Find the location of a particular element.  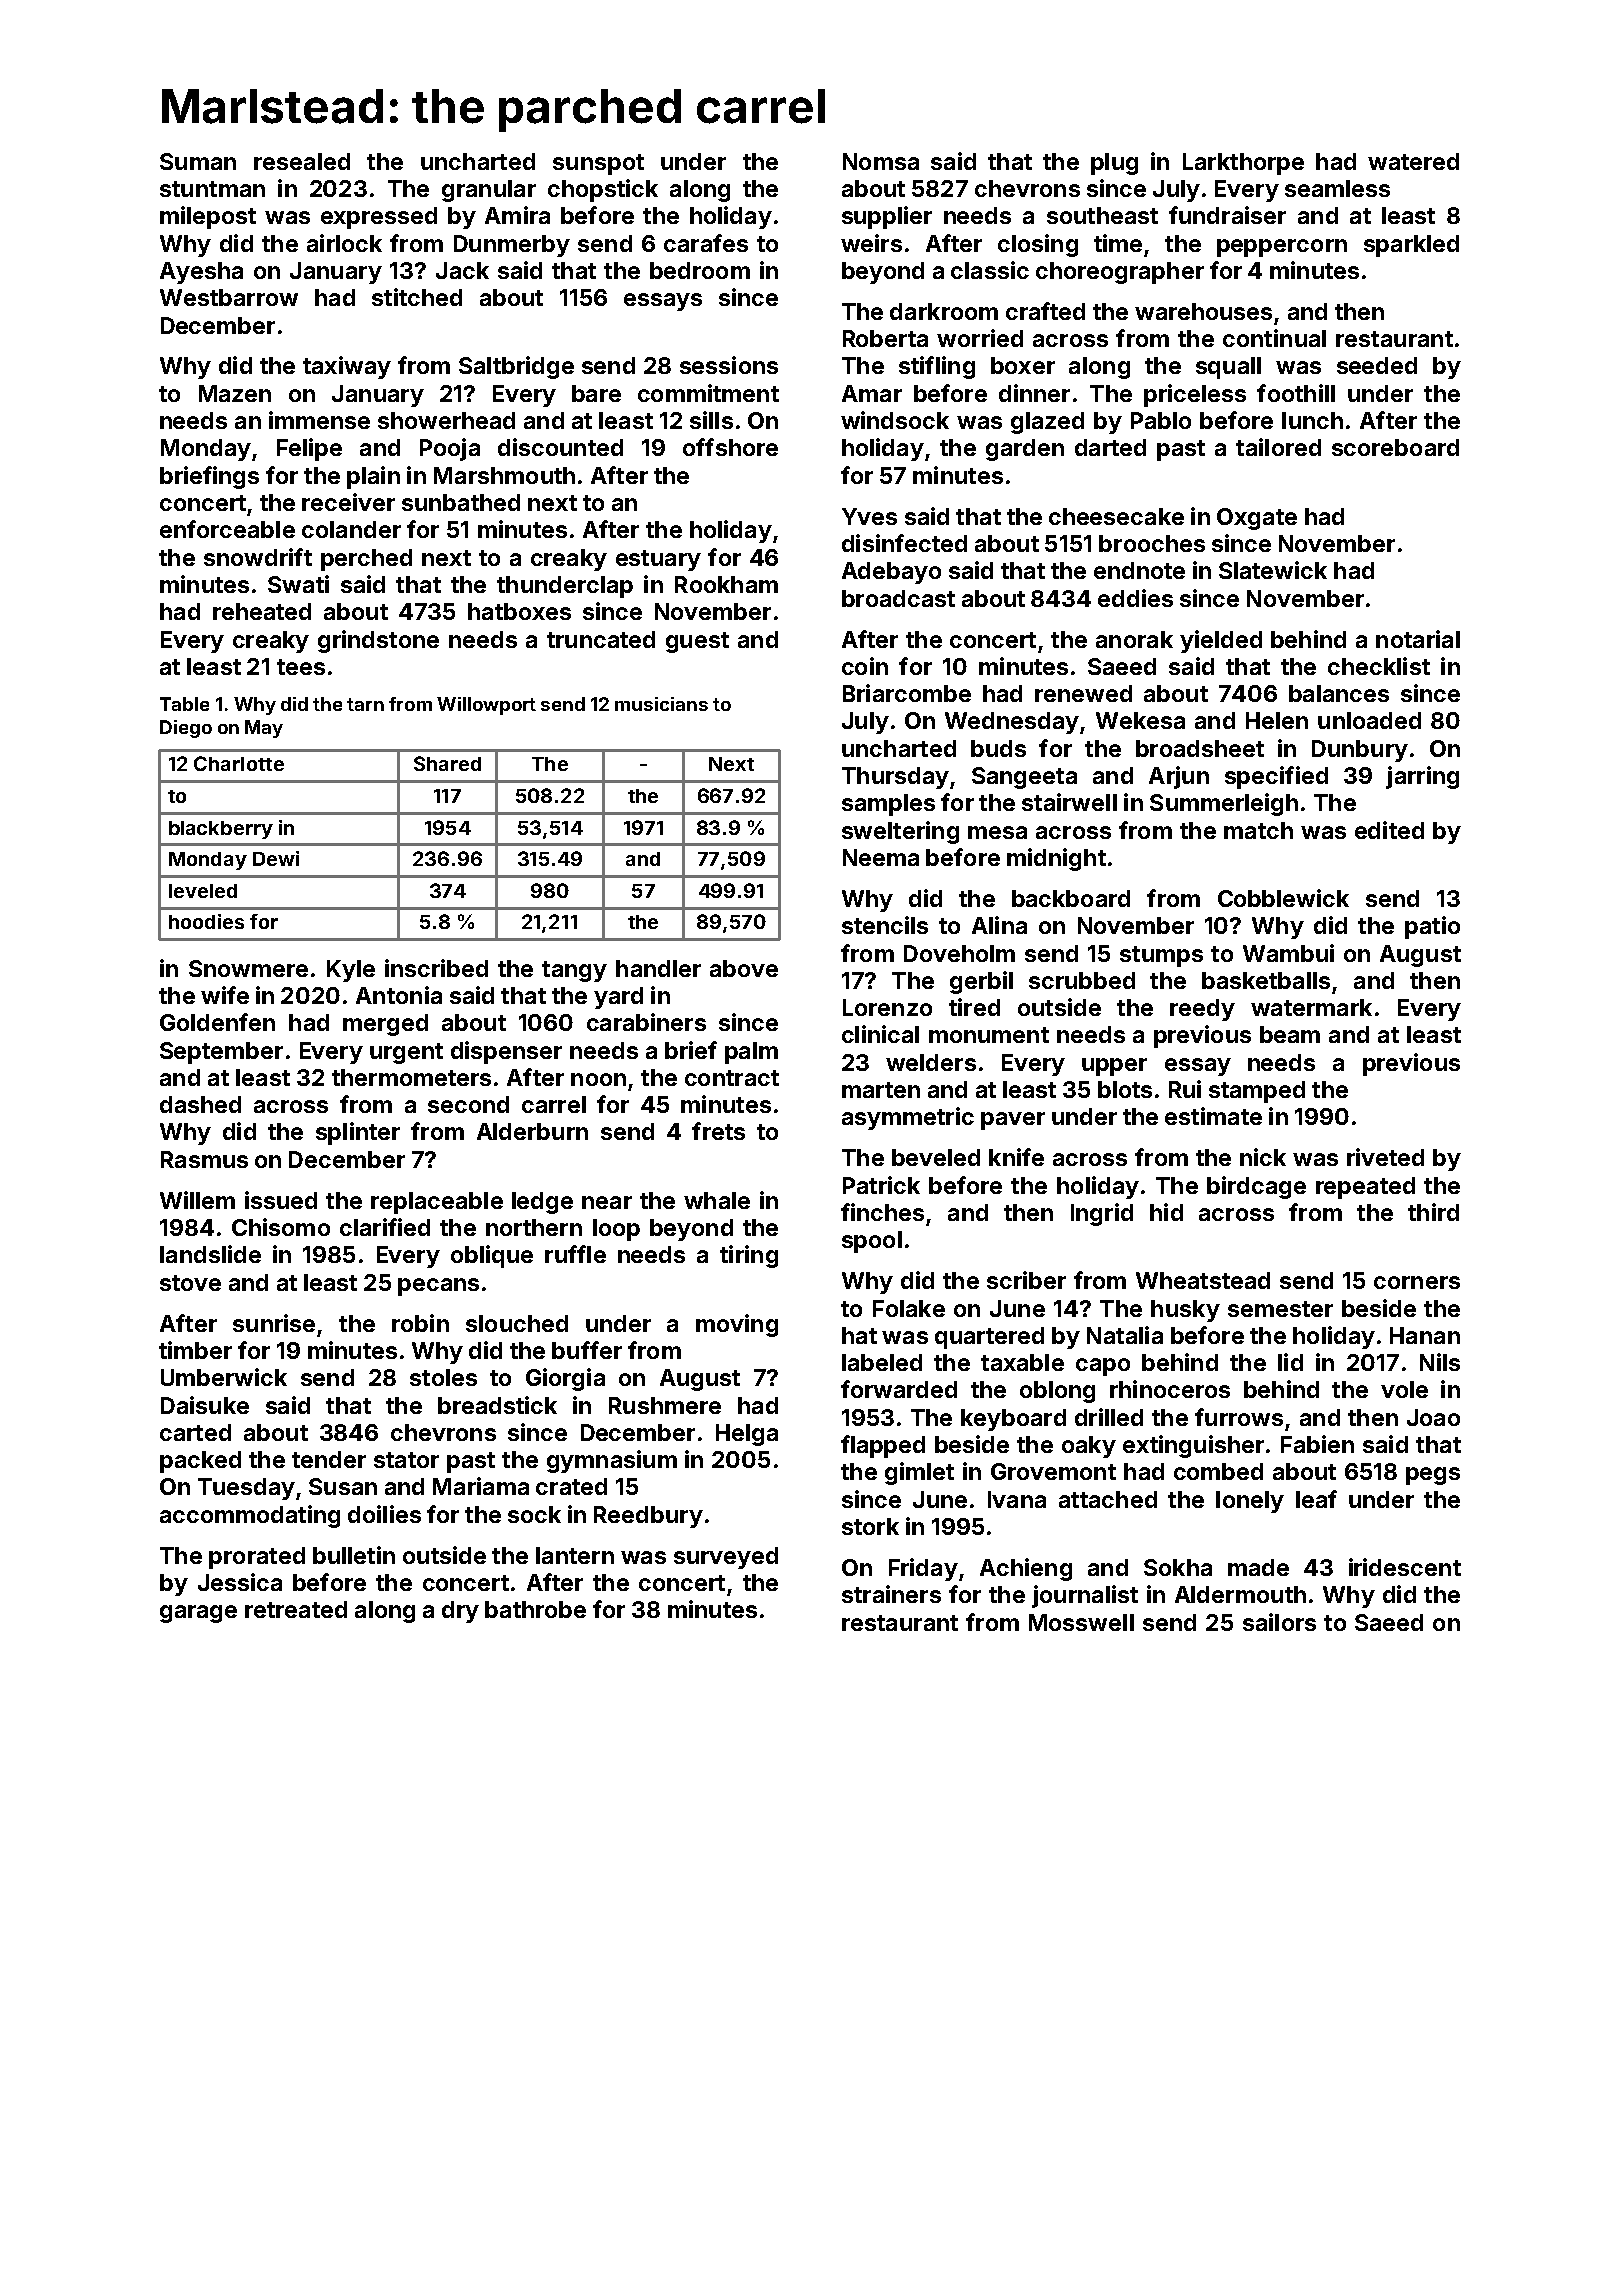

strainers is located at coordinates (891, 1594).
